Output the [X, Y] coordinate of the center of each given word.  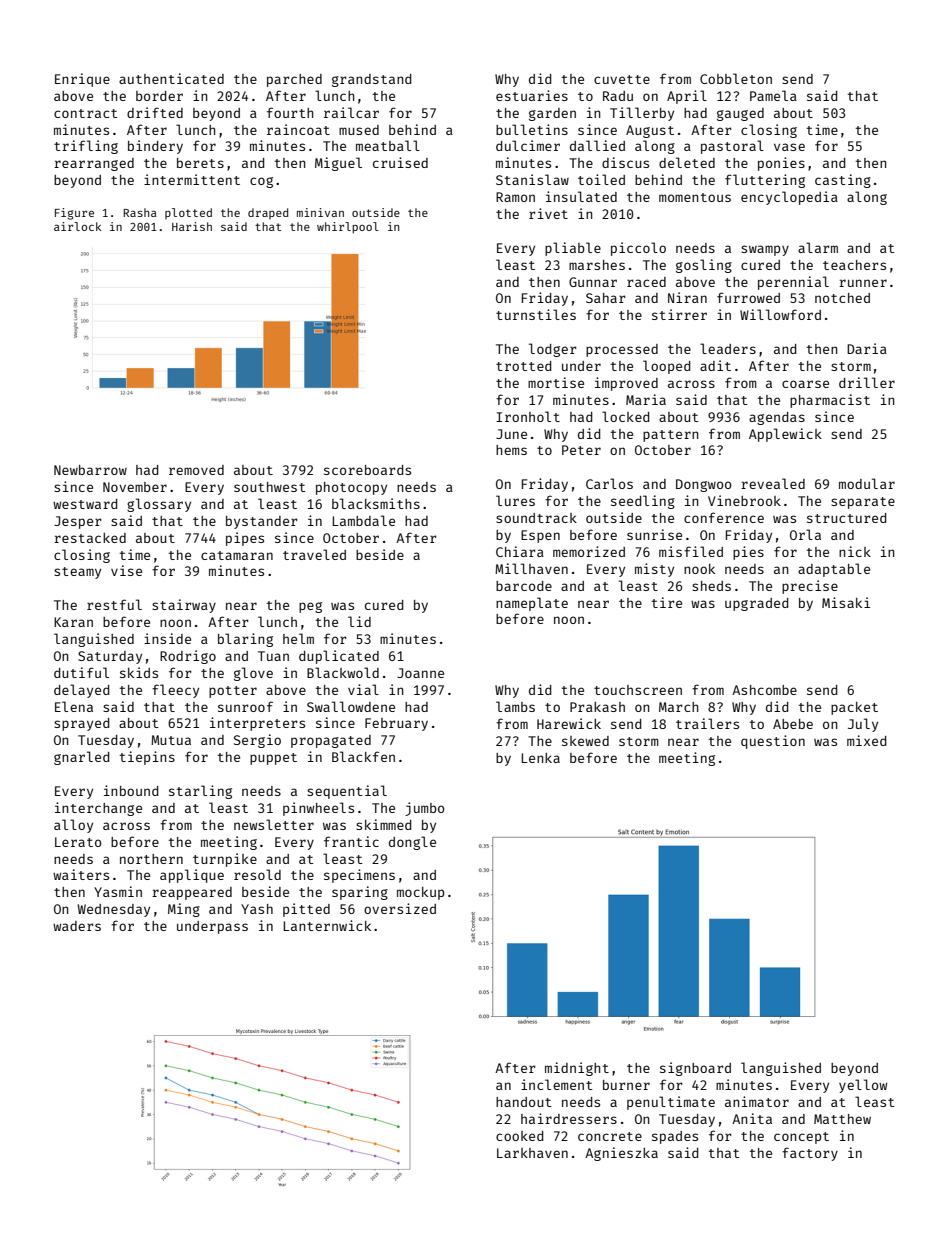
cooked [519, 1136]
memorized [589, 551]
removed [196, 470]
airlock [78, 226]
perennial [793, 283]
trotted [523, 366]
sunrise [654, 534]
